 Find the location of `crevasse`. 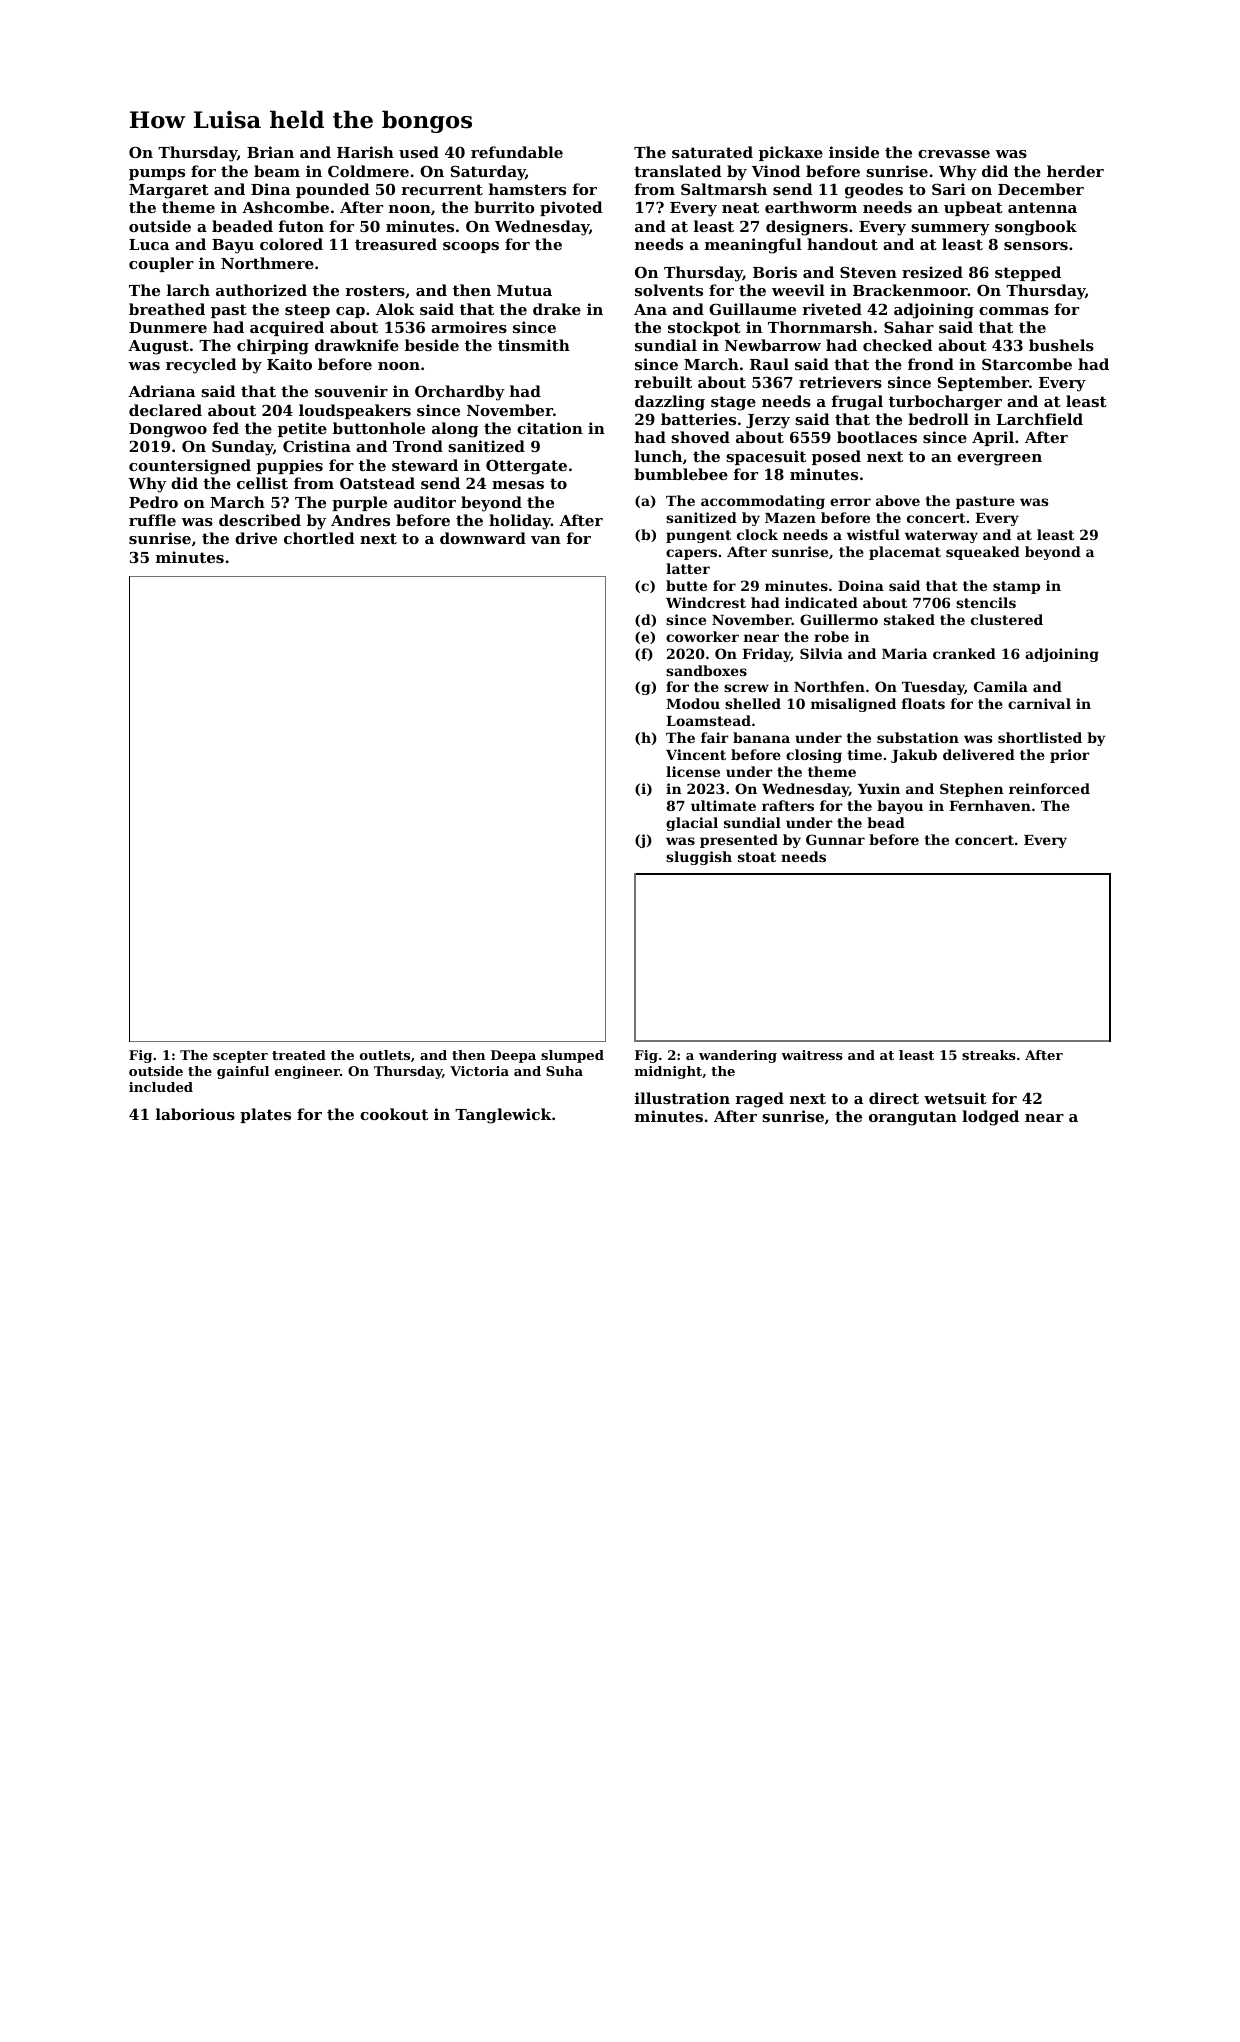

crevasse is located at coordinates (954, 154).
